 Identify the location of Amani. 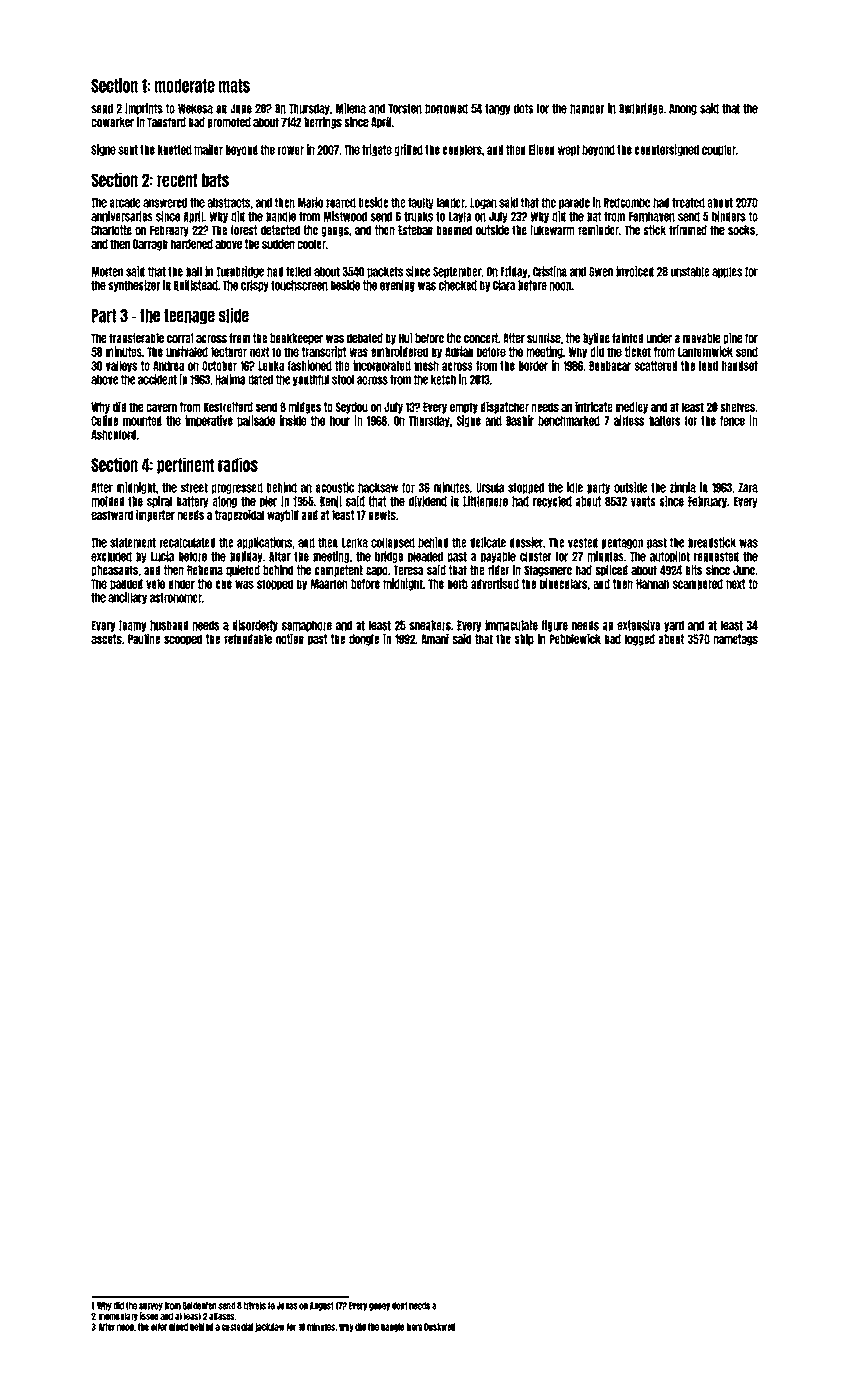
(435, 638).
